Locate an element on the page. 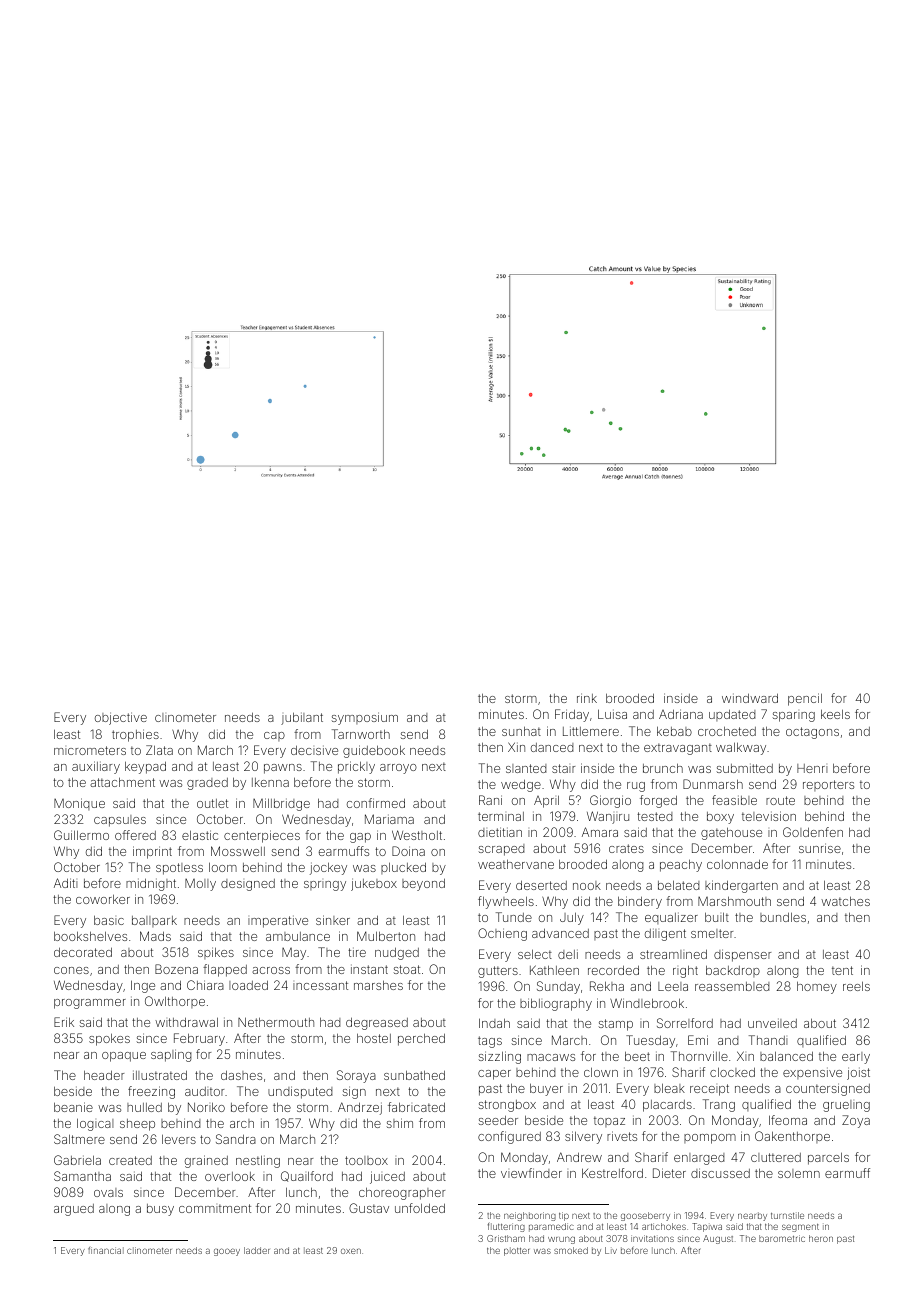  offered is located at coordinates (135, 835).
